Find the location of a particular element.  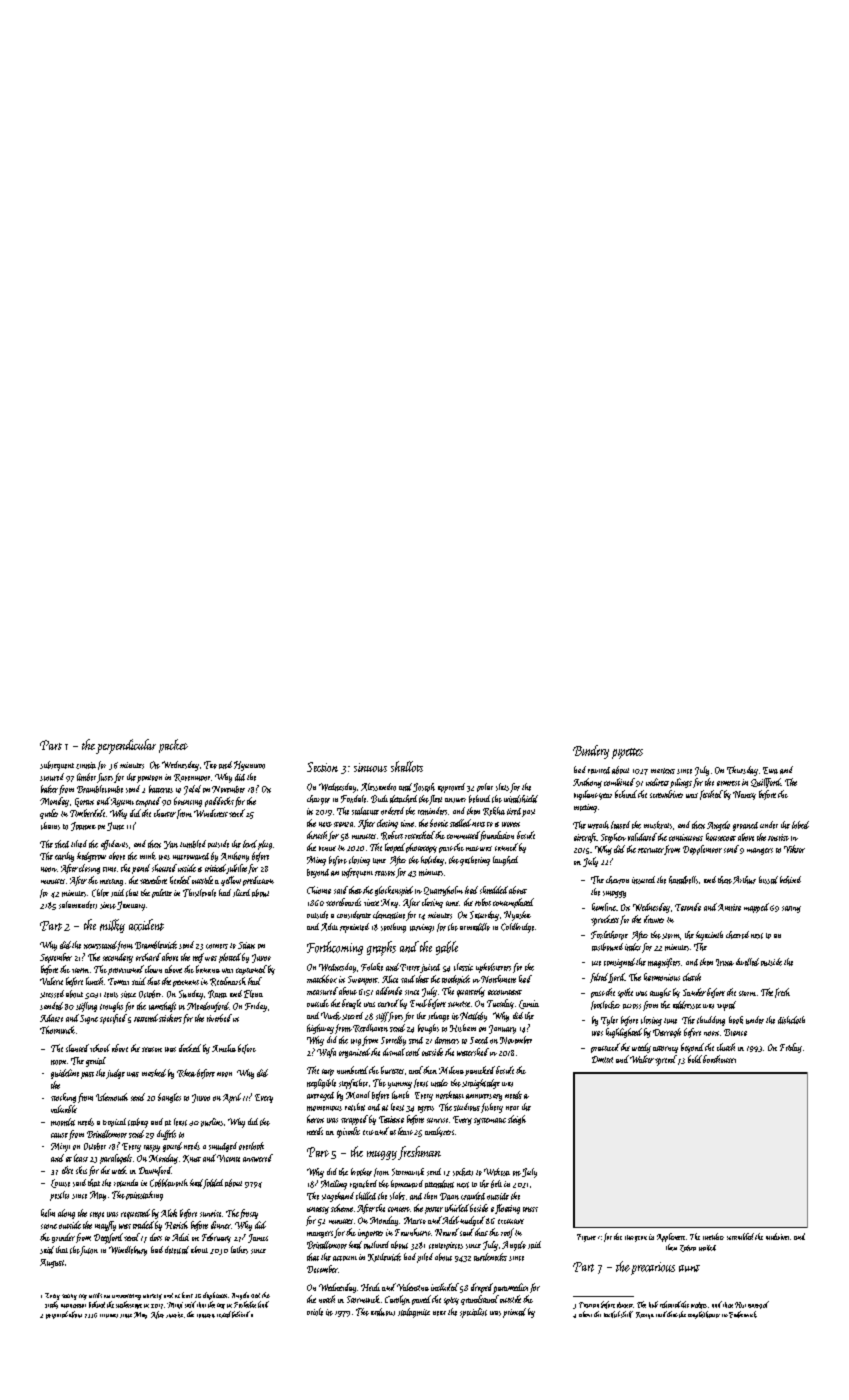

judge is located at coordinates (115, 1074).
